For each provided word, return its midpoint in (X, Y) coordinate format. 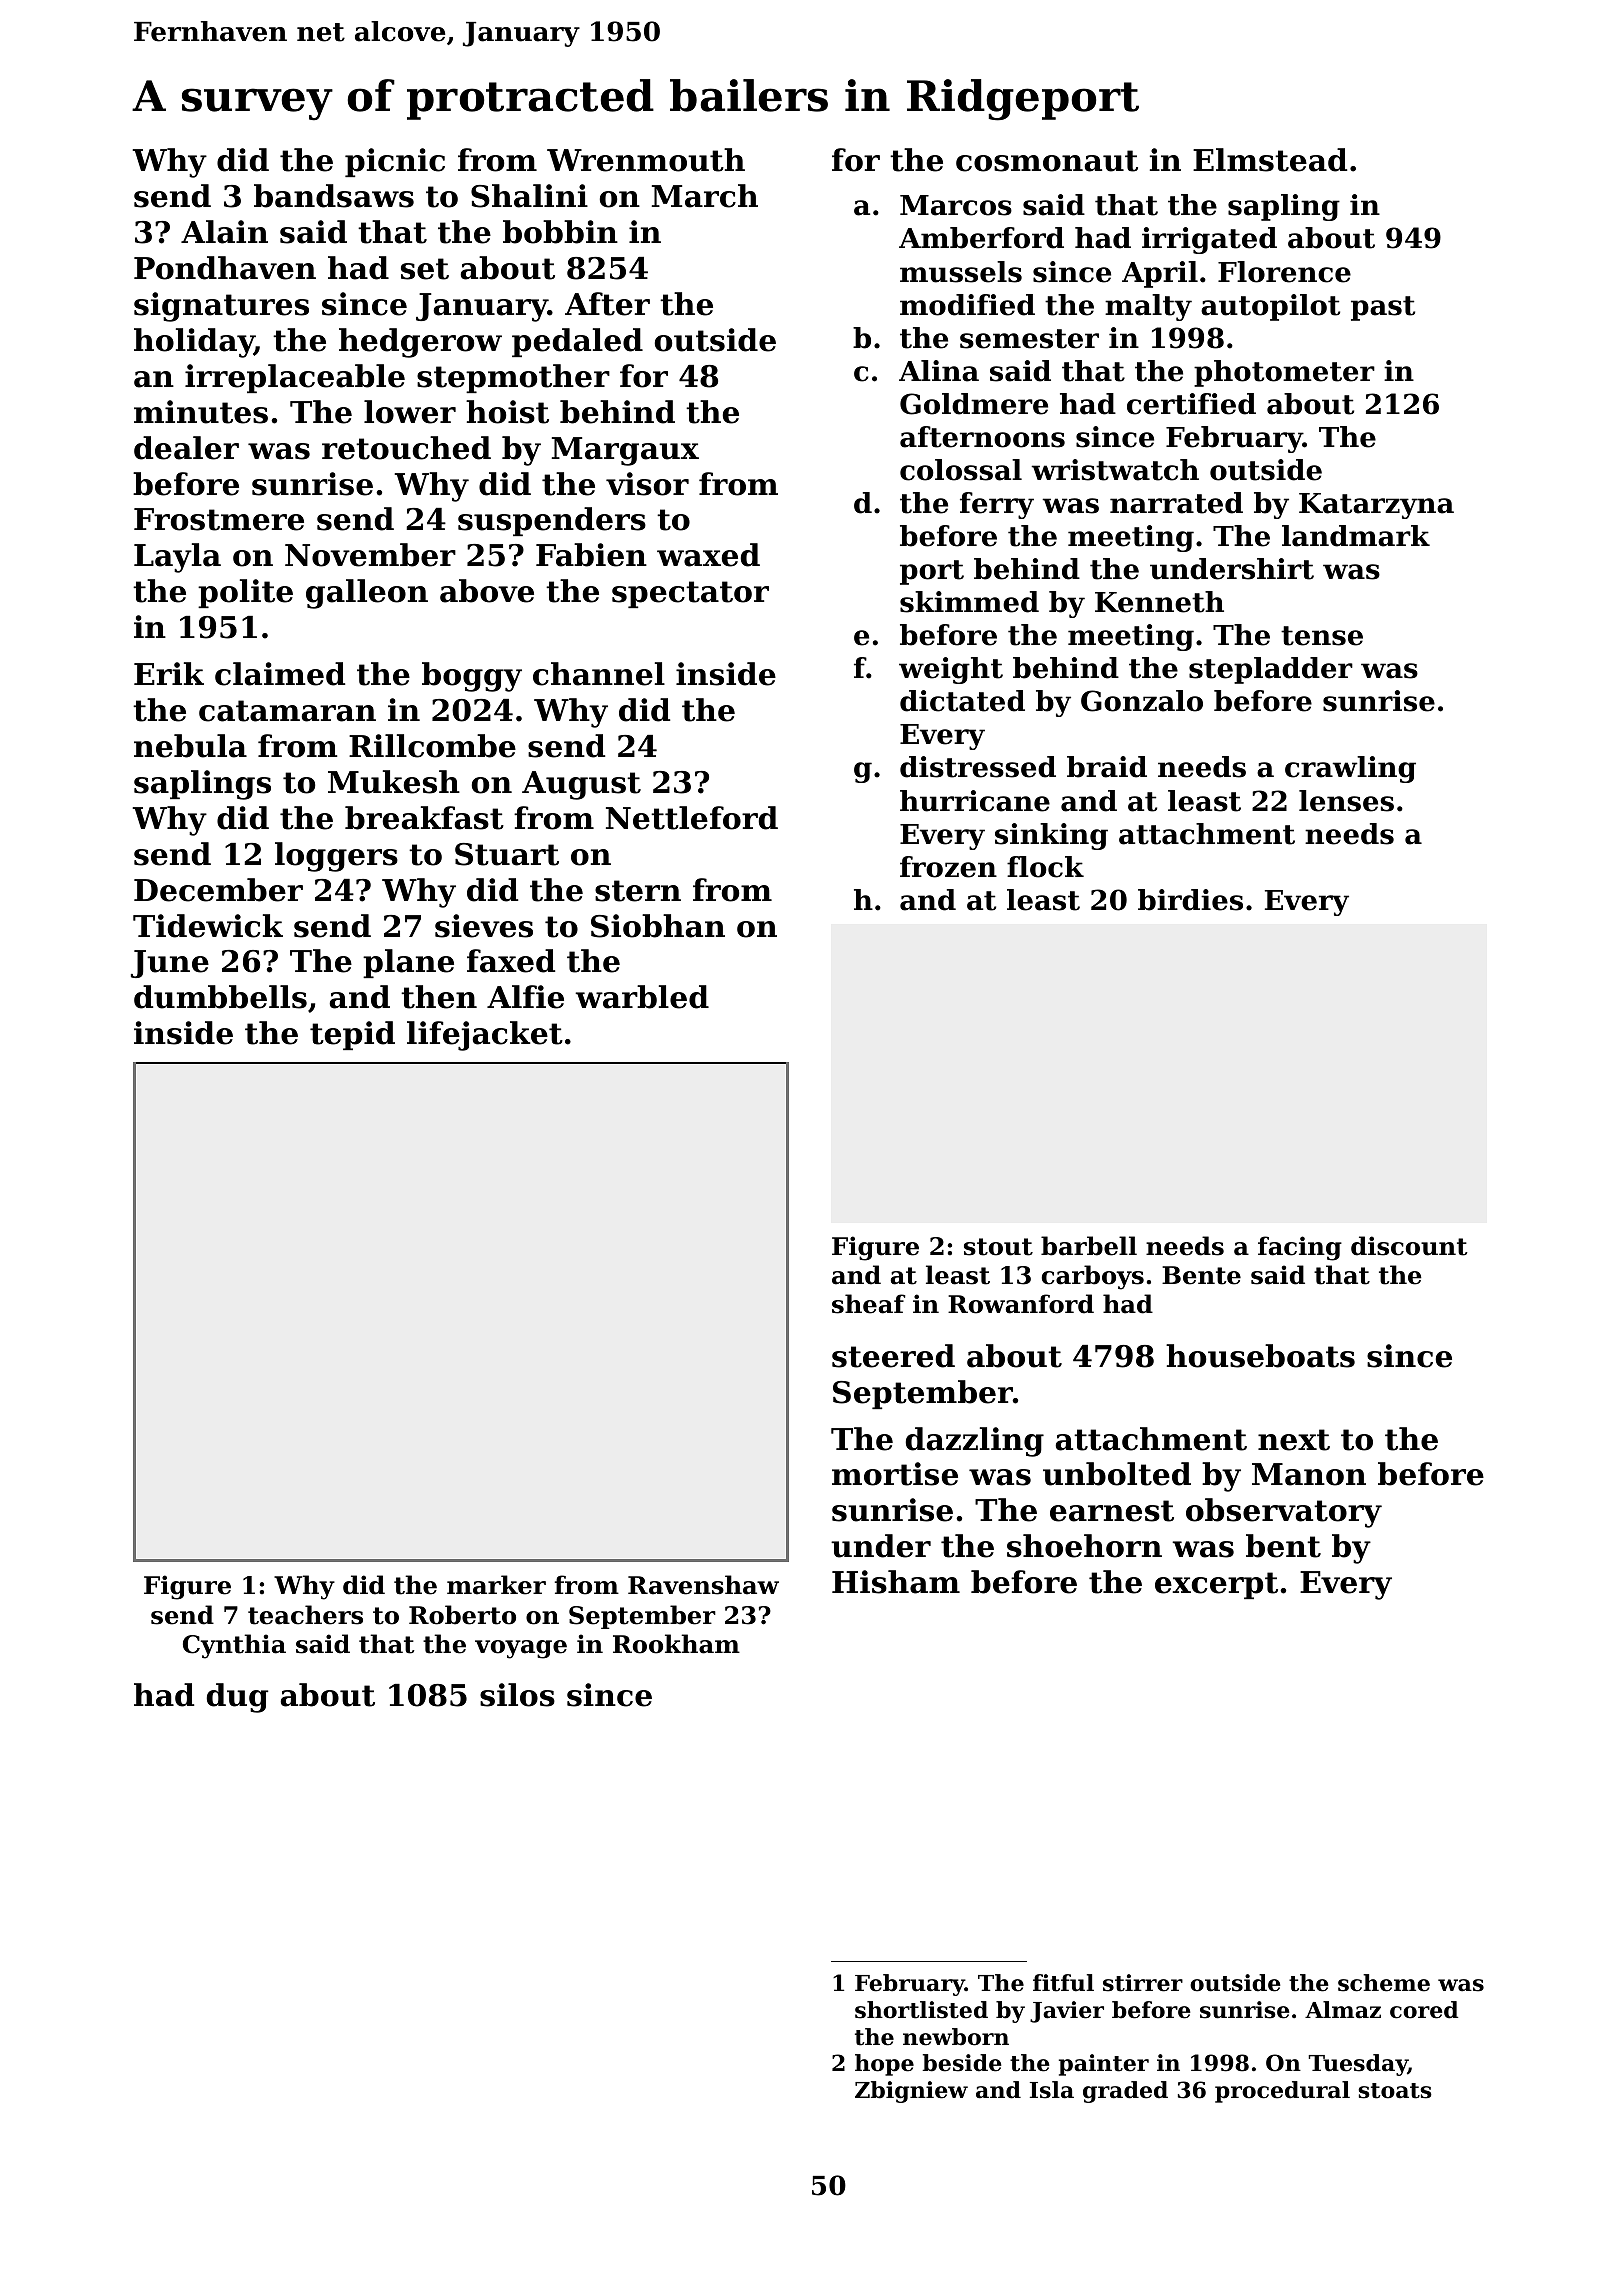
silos (517, 1695)
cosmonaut (1047, 161)
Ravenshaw (703, 1585)
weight (951, 670)
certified (1191, 404)
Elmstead (1270, 160)
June (170, 964)
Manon (1309, 1474)
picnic (395, 162)
